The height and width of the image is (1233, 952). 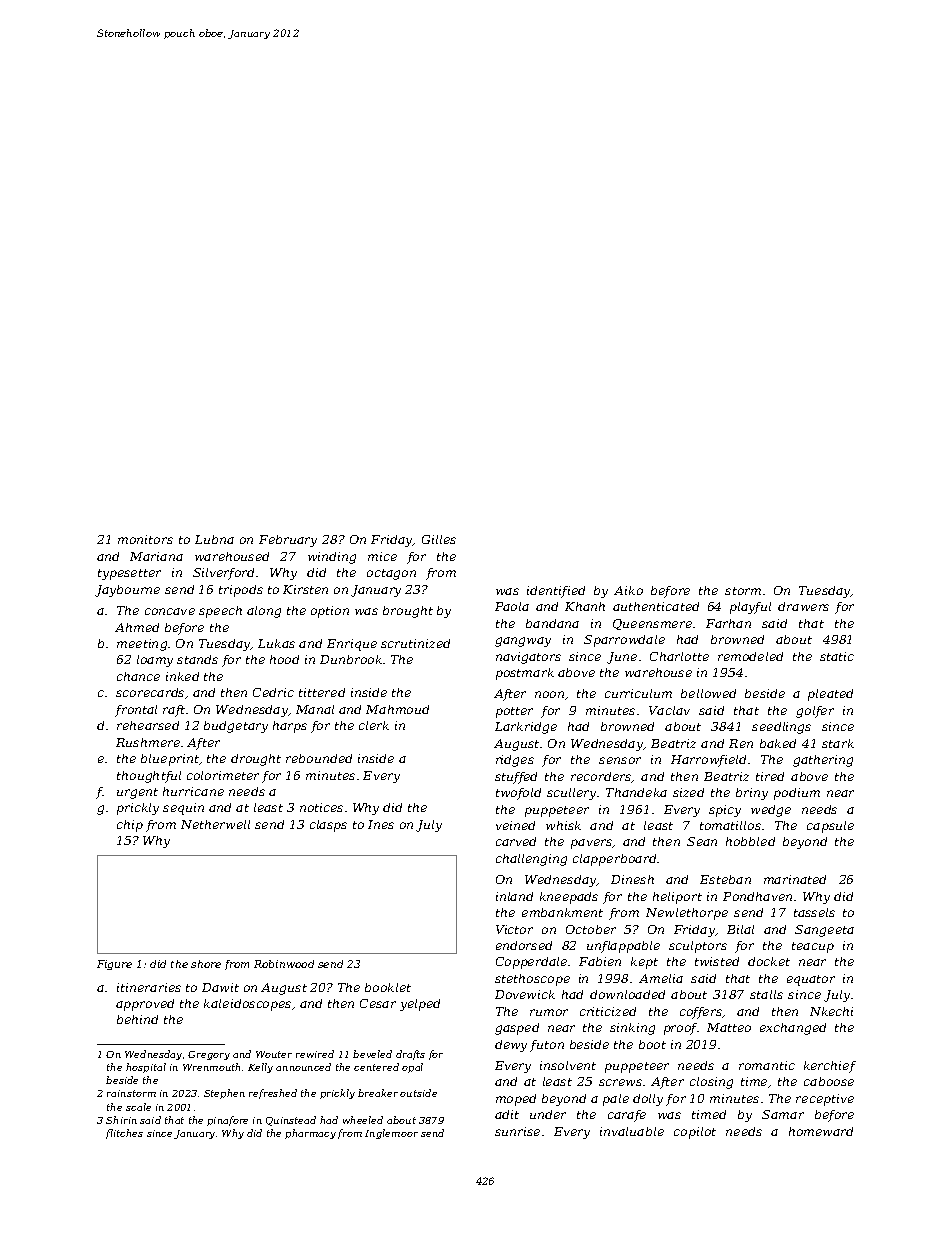 I want to click on Dawit, so click(x=220, y=987).
